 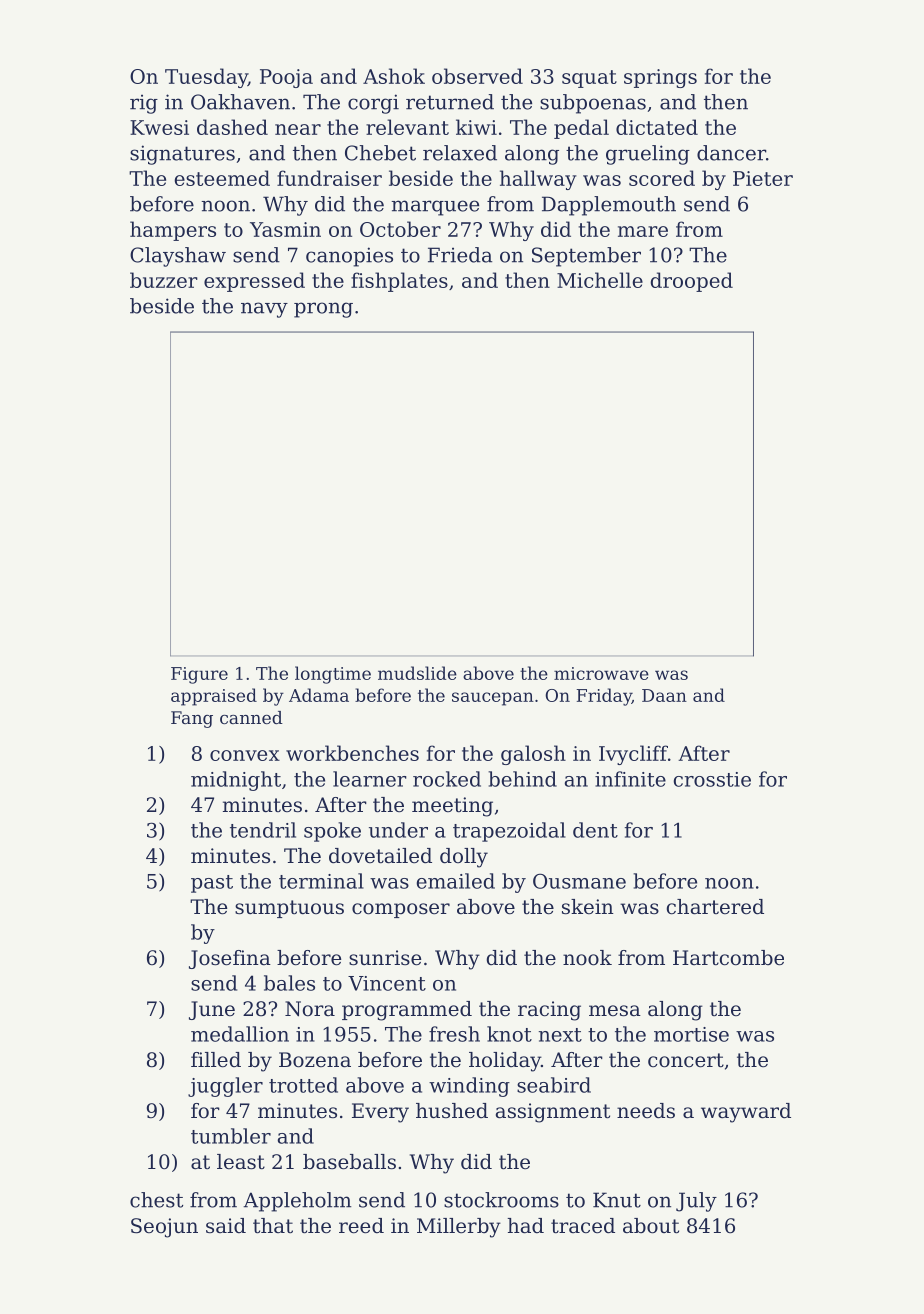 What do you see at coordinates (199, 675) in the page?
I see `Figure` at bounding box center [199, 675].
